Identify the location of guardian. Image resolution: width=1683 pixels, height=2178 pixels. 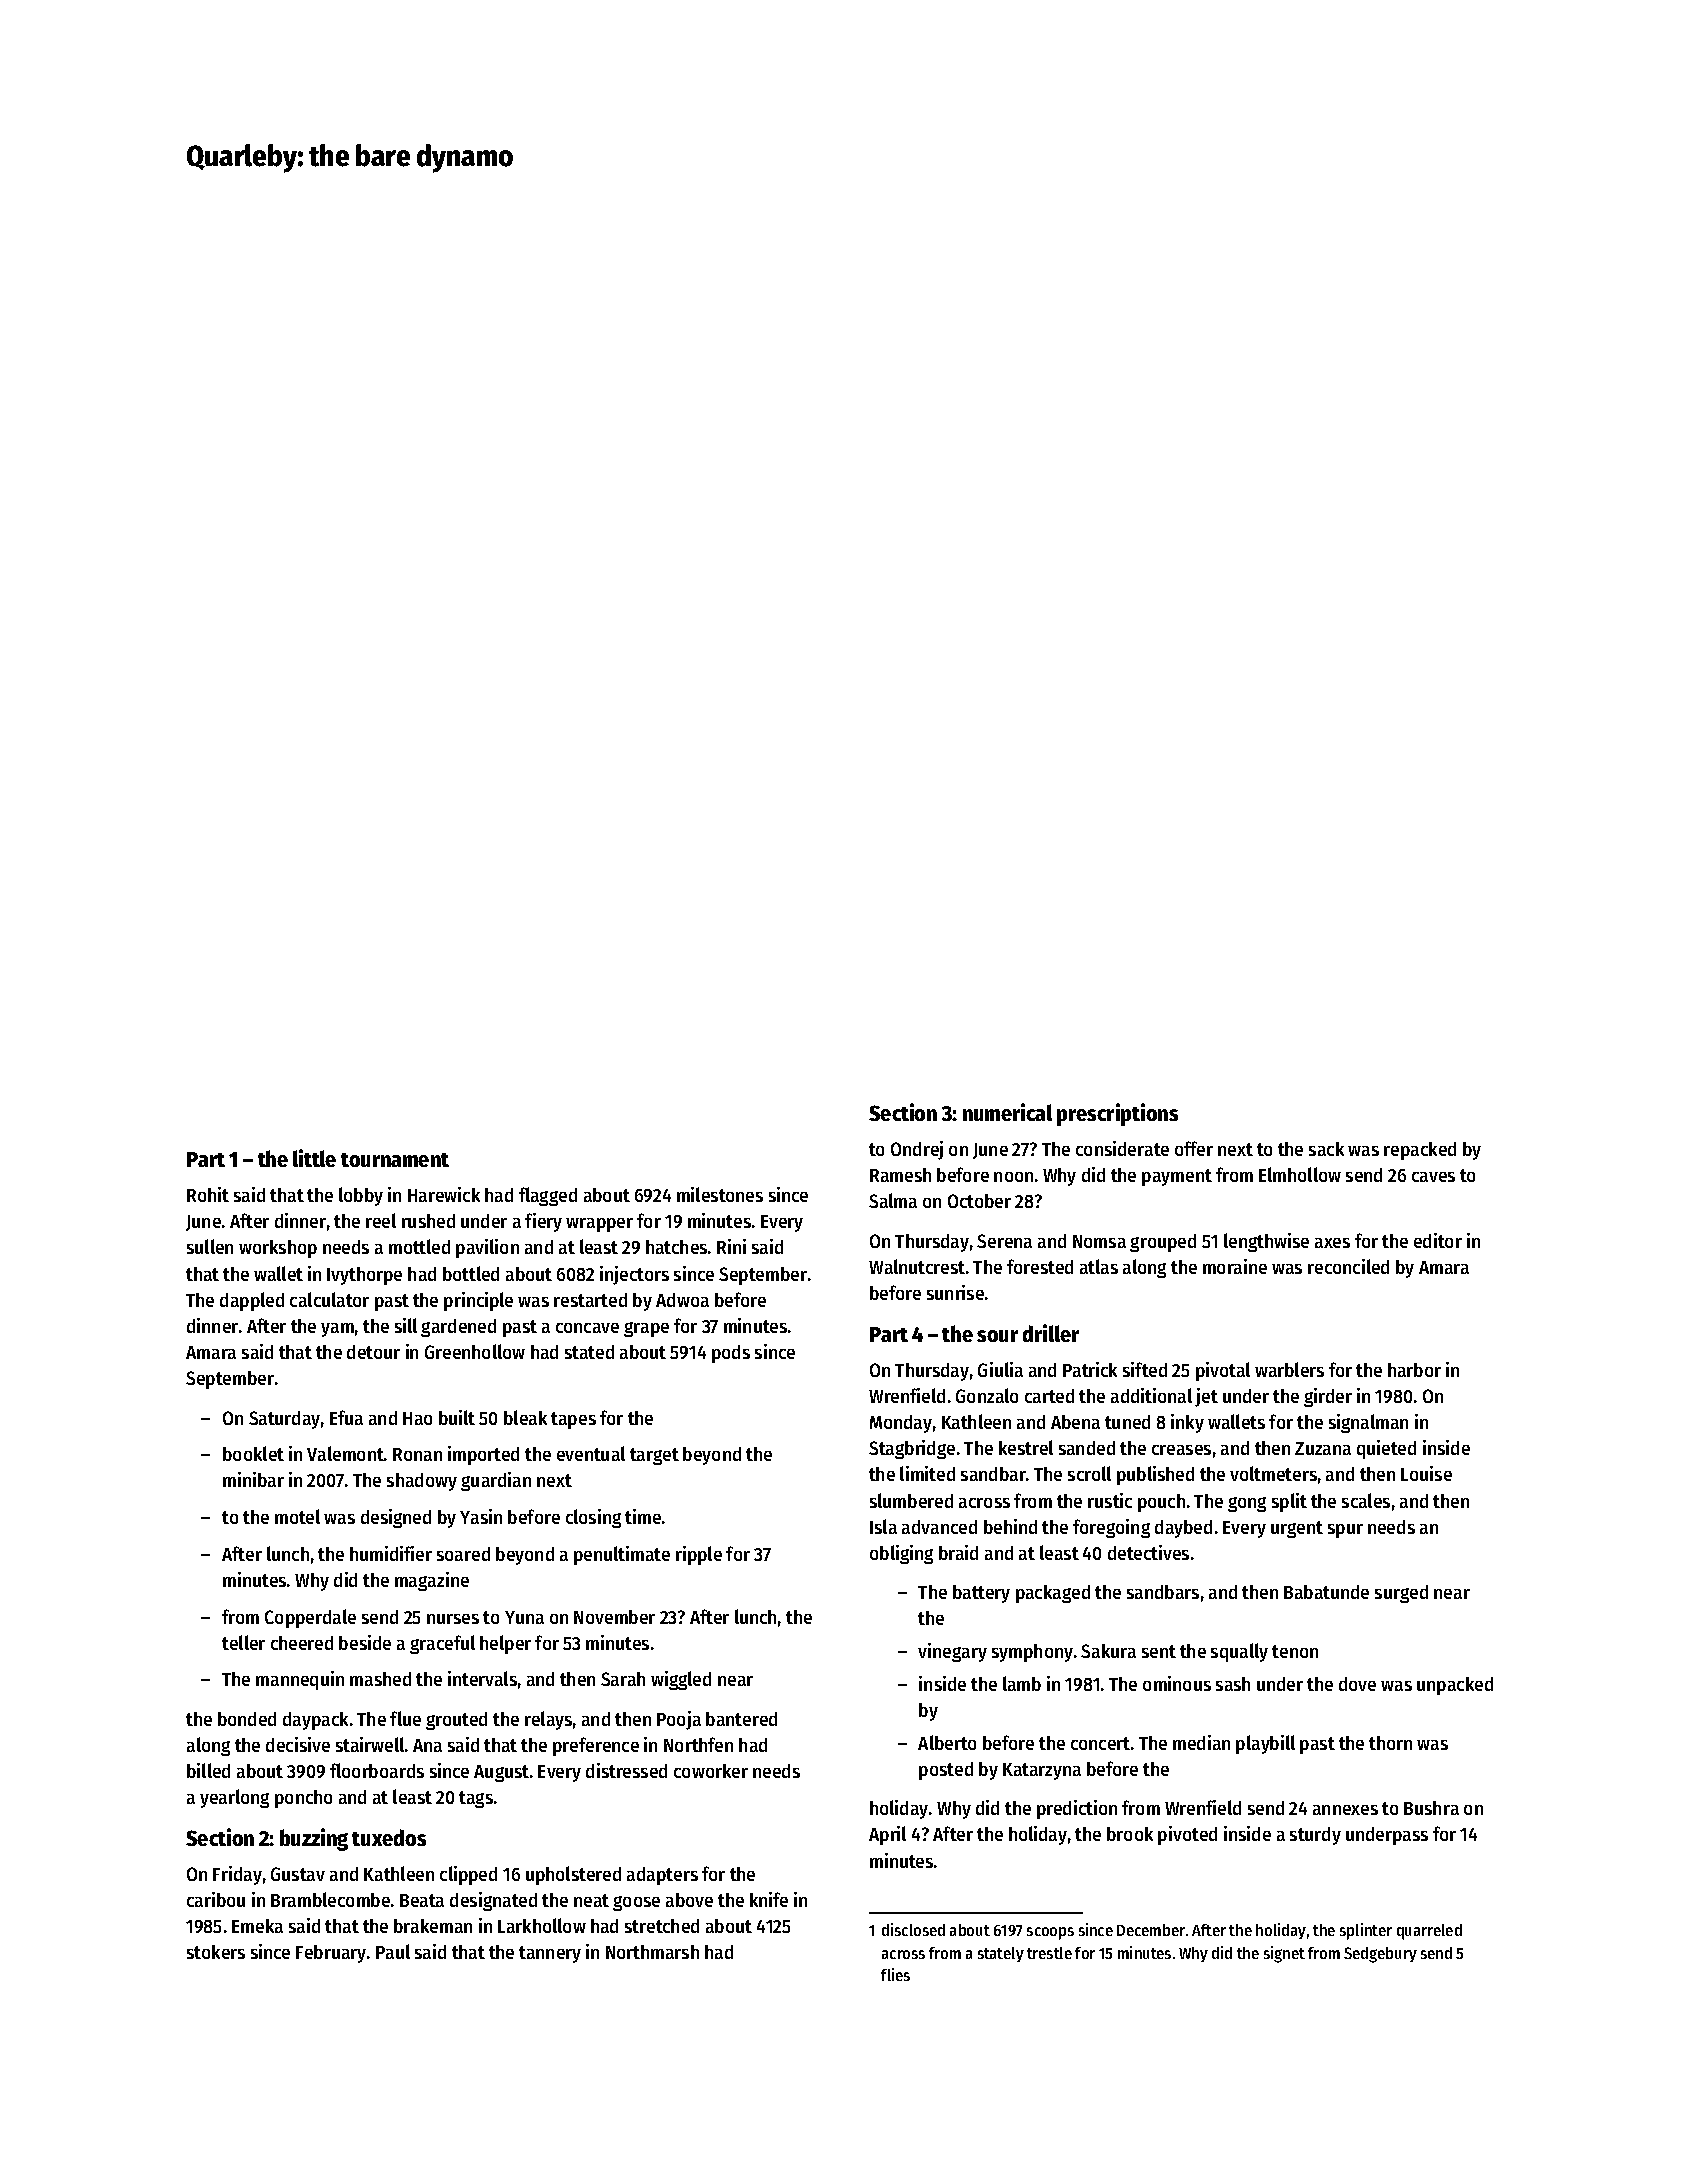
(496, 1481).
